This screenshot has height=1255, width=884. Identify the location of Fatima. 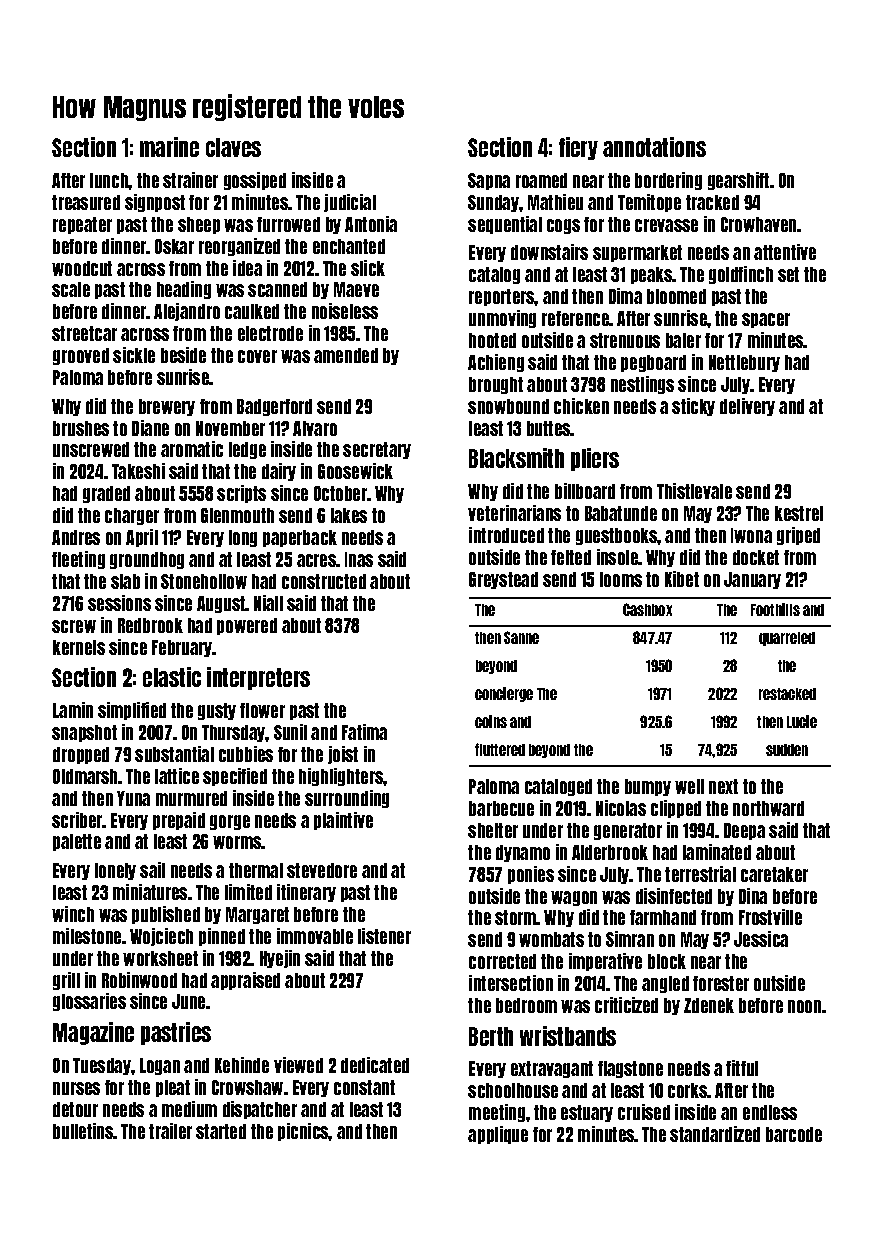
(364, 732).
